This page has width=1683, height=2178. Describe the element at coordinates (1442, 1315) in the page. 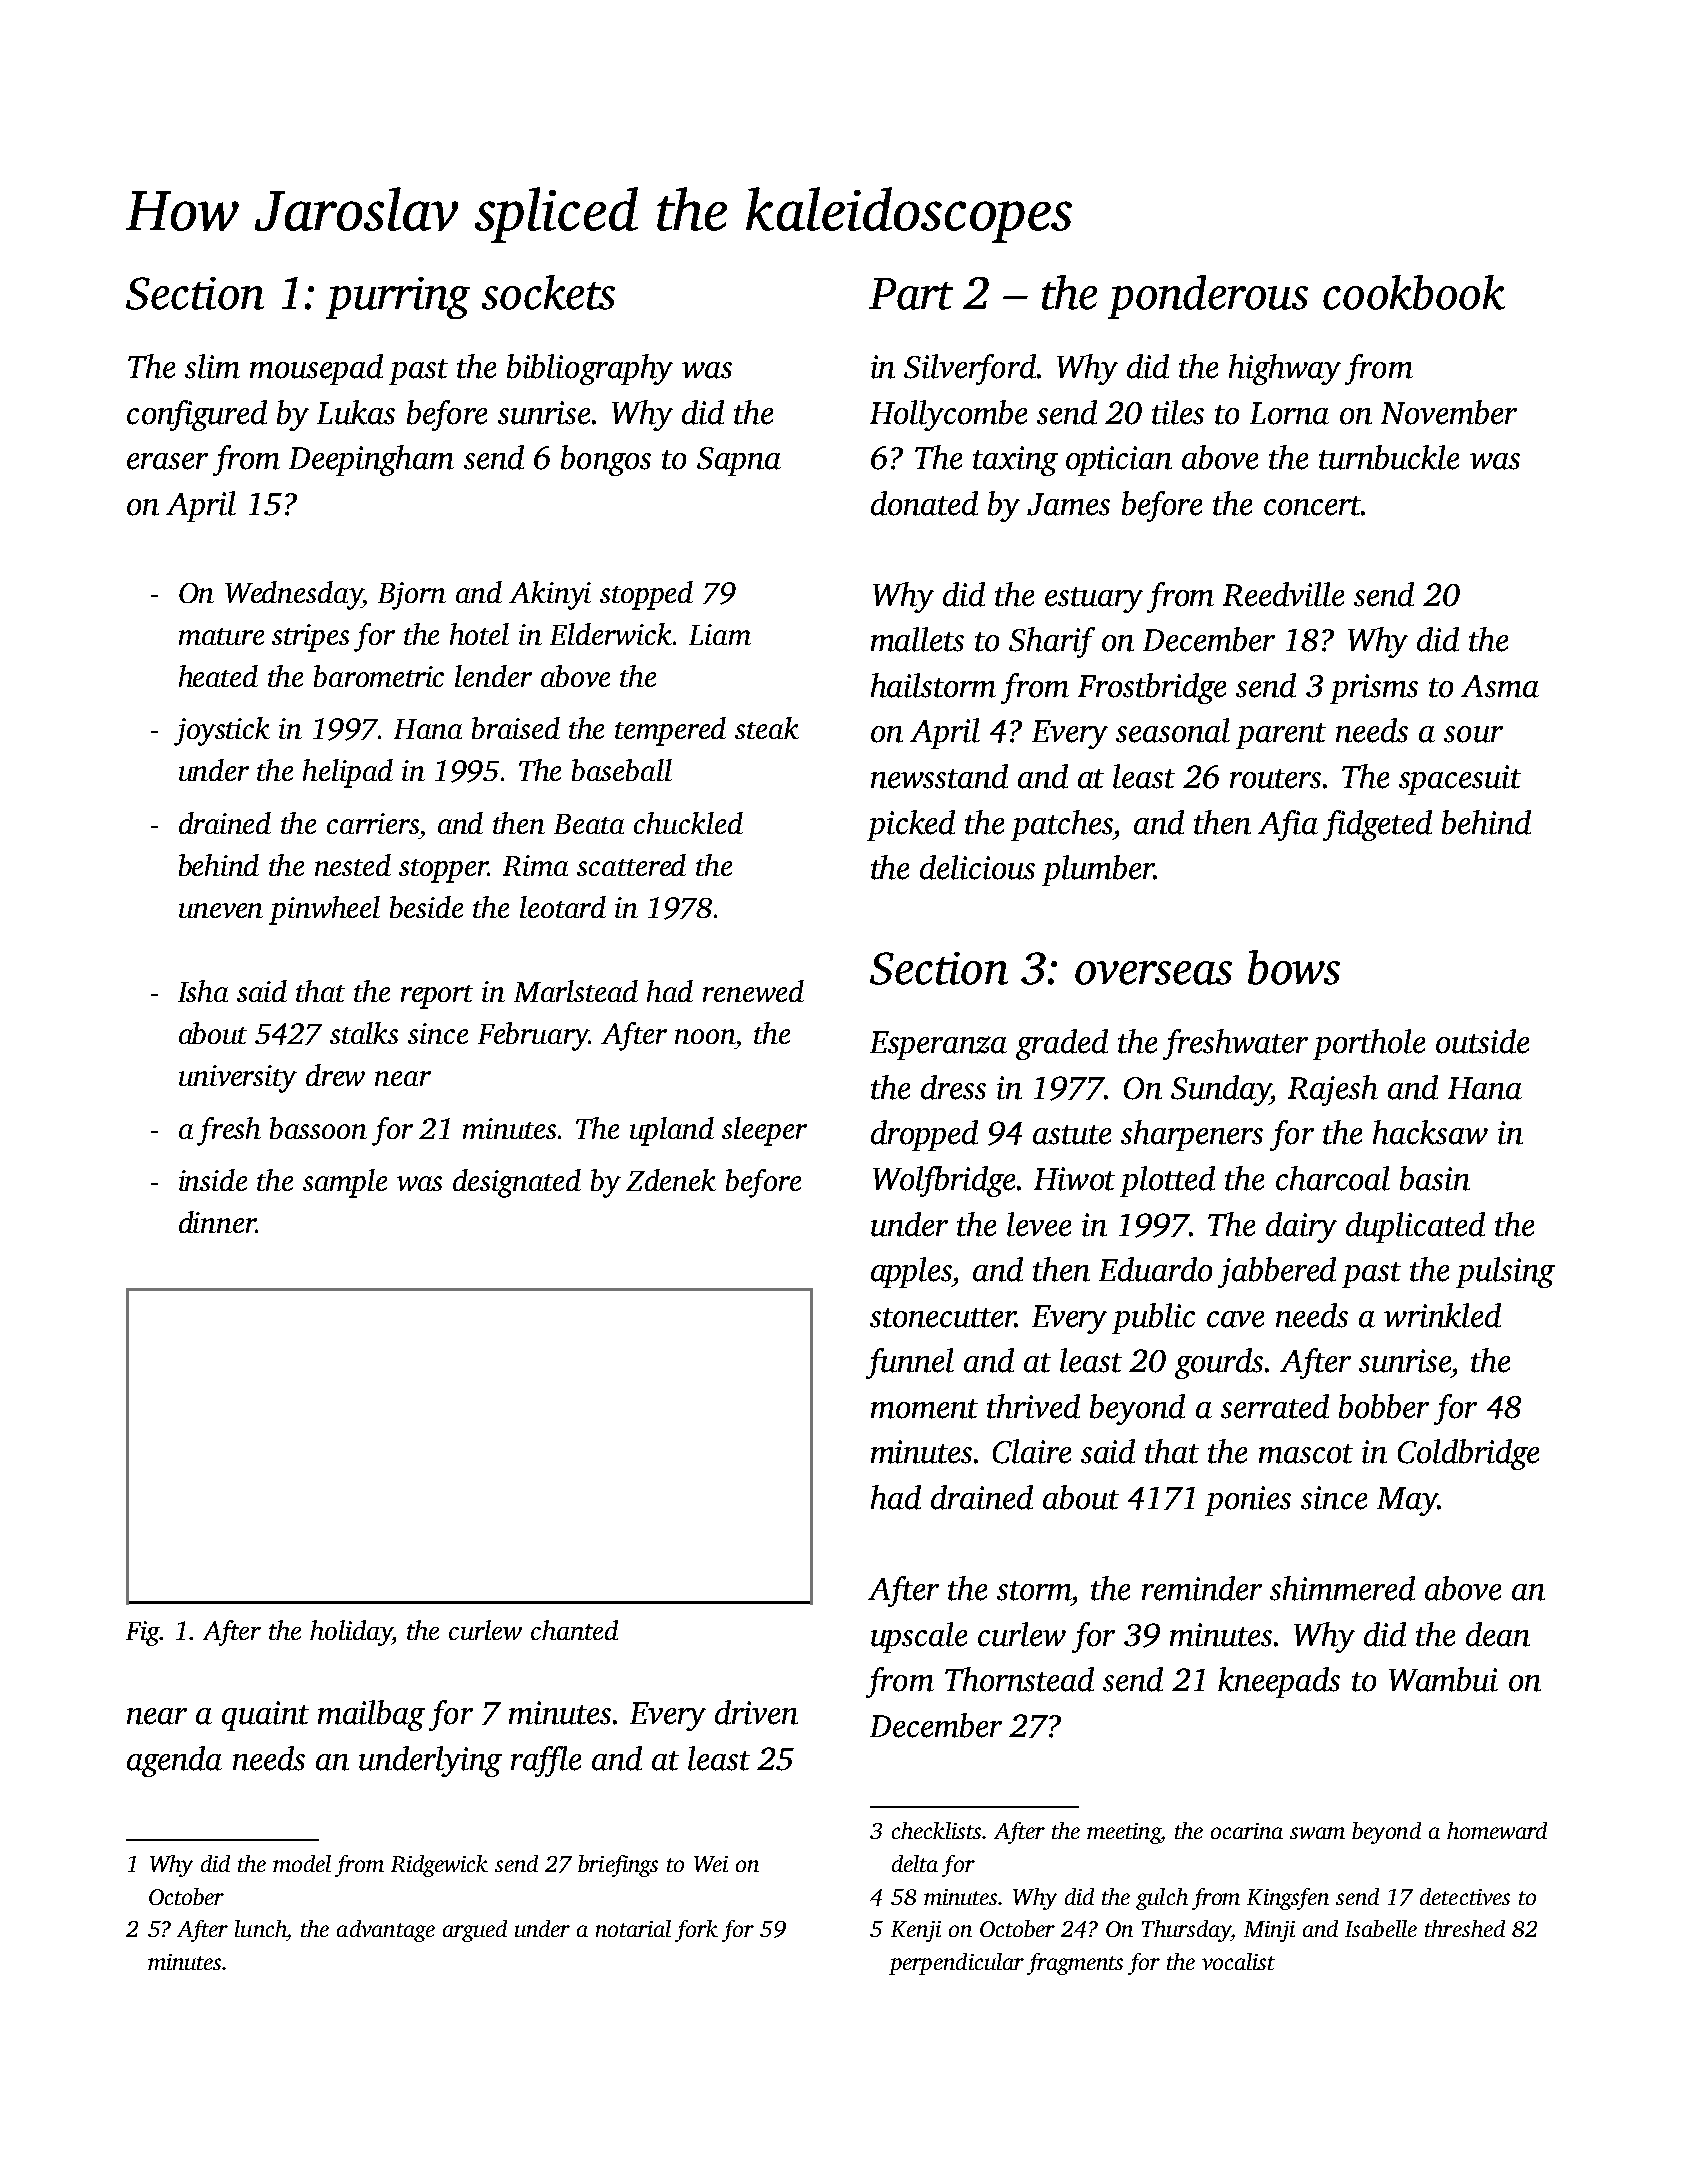

I see `wrinkled` at that location.
